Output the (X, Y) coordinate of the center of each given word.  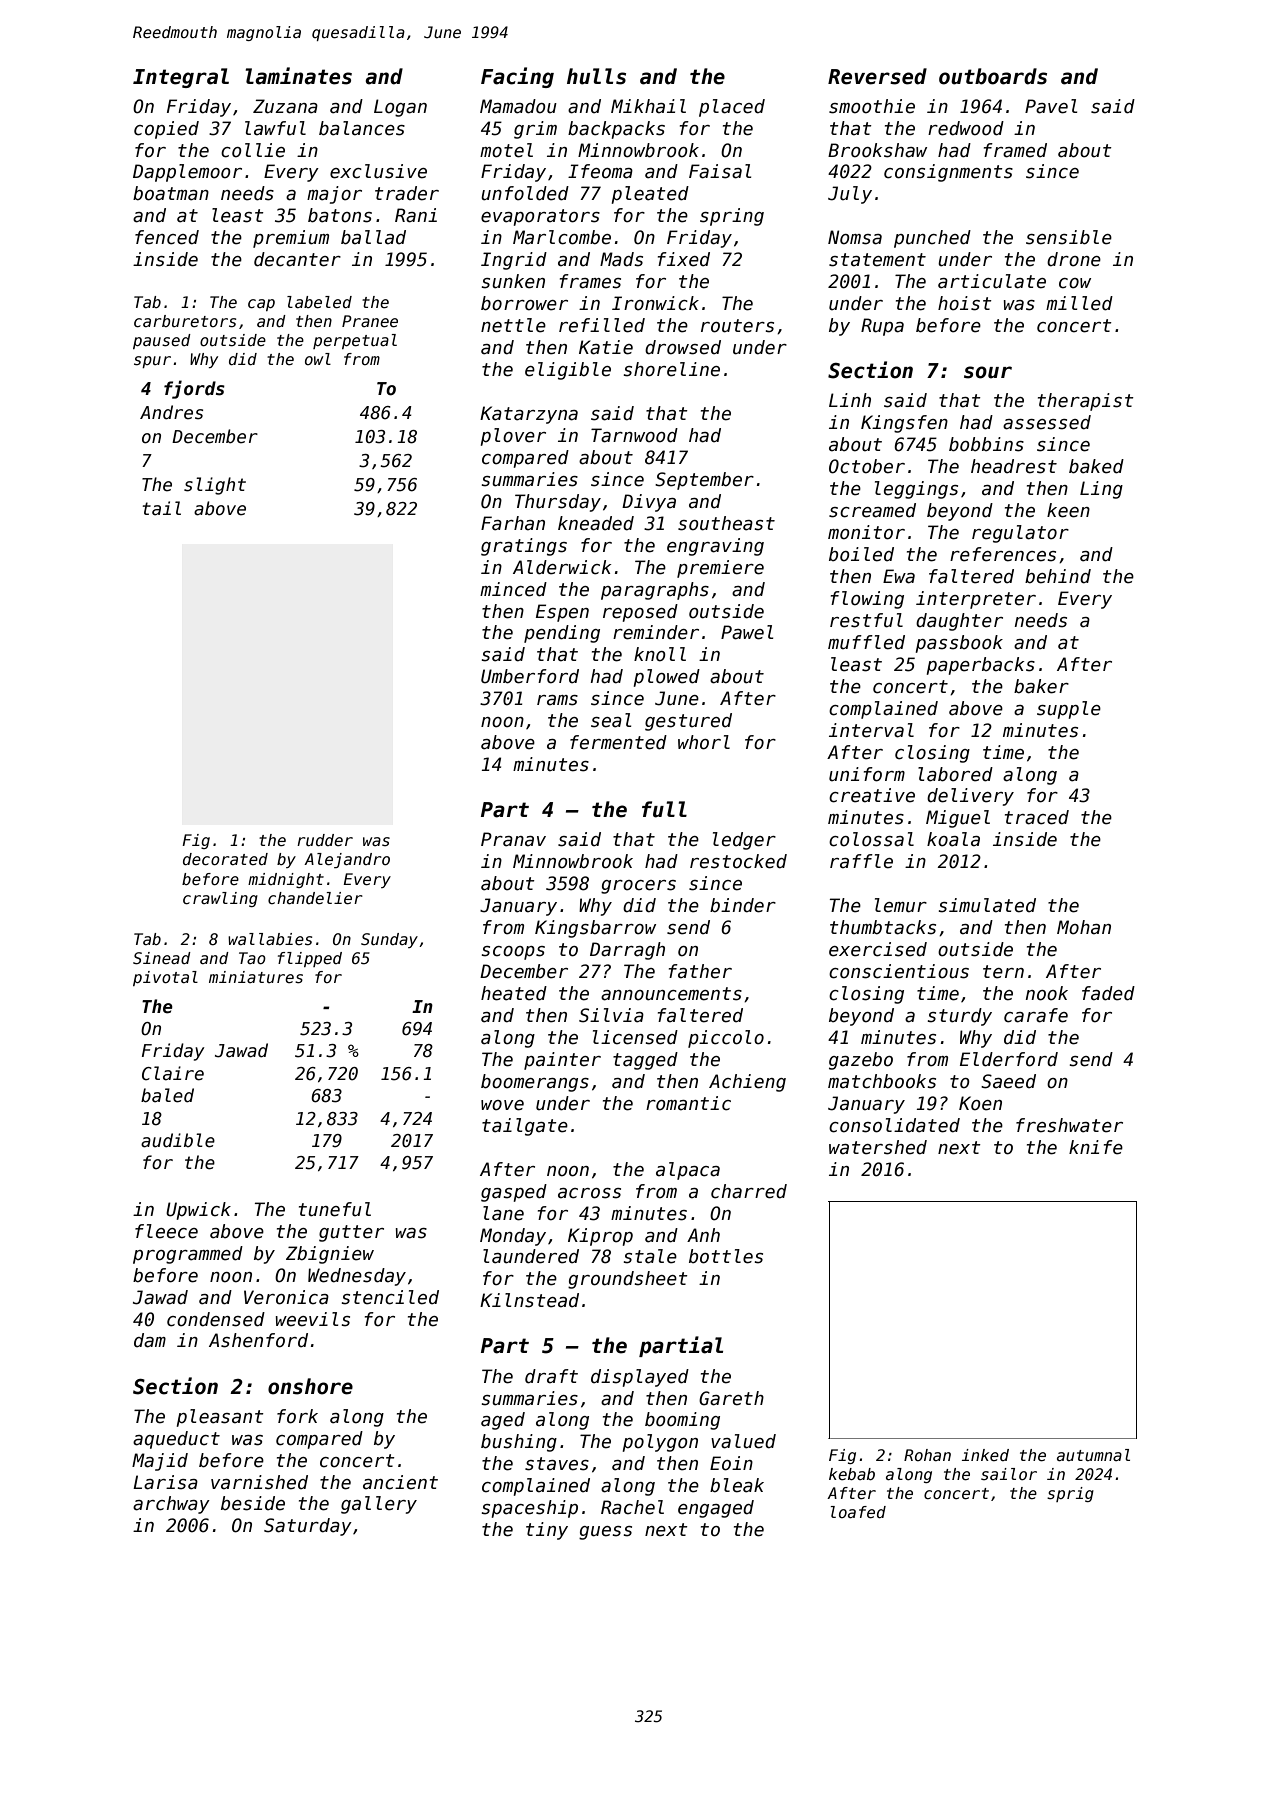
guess (605, 1533)
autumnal (1093, 1455)
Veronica (286, 1297)
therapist (1086, 402)
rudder (325, 840)
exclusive (378, 171)
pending (562, 634)
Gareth (731, 1398)
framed (1015, 150)
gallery (379, 1505)
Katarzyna (529, 415)
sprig (1070, 1494)
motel (506, 150)
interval (871, 730)
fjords (194, 389)
